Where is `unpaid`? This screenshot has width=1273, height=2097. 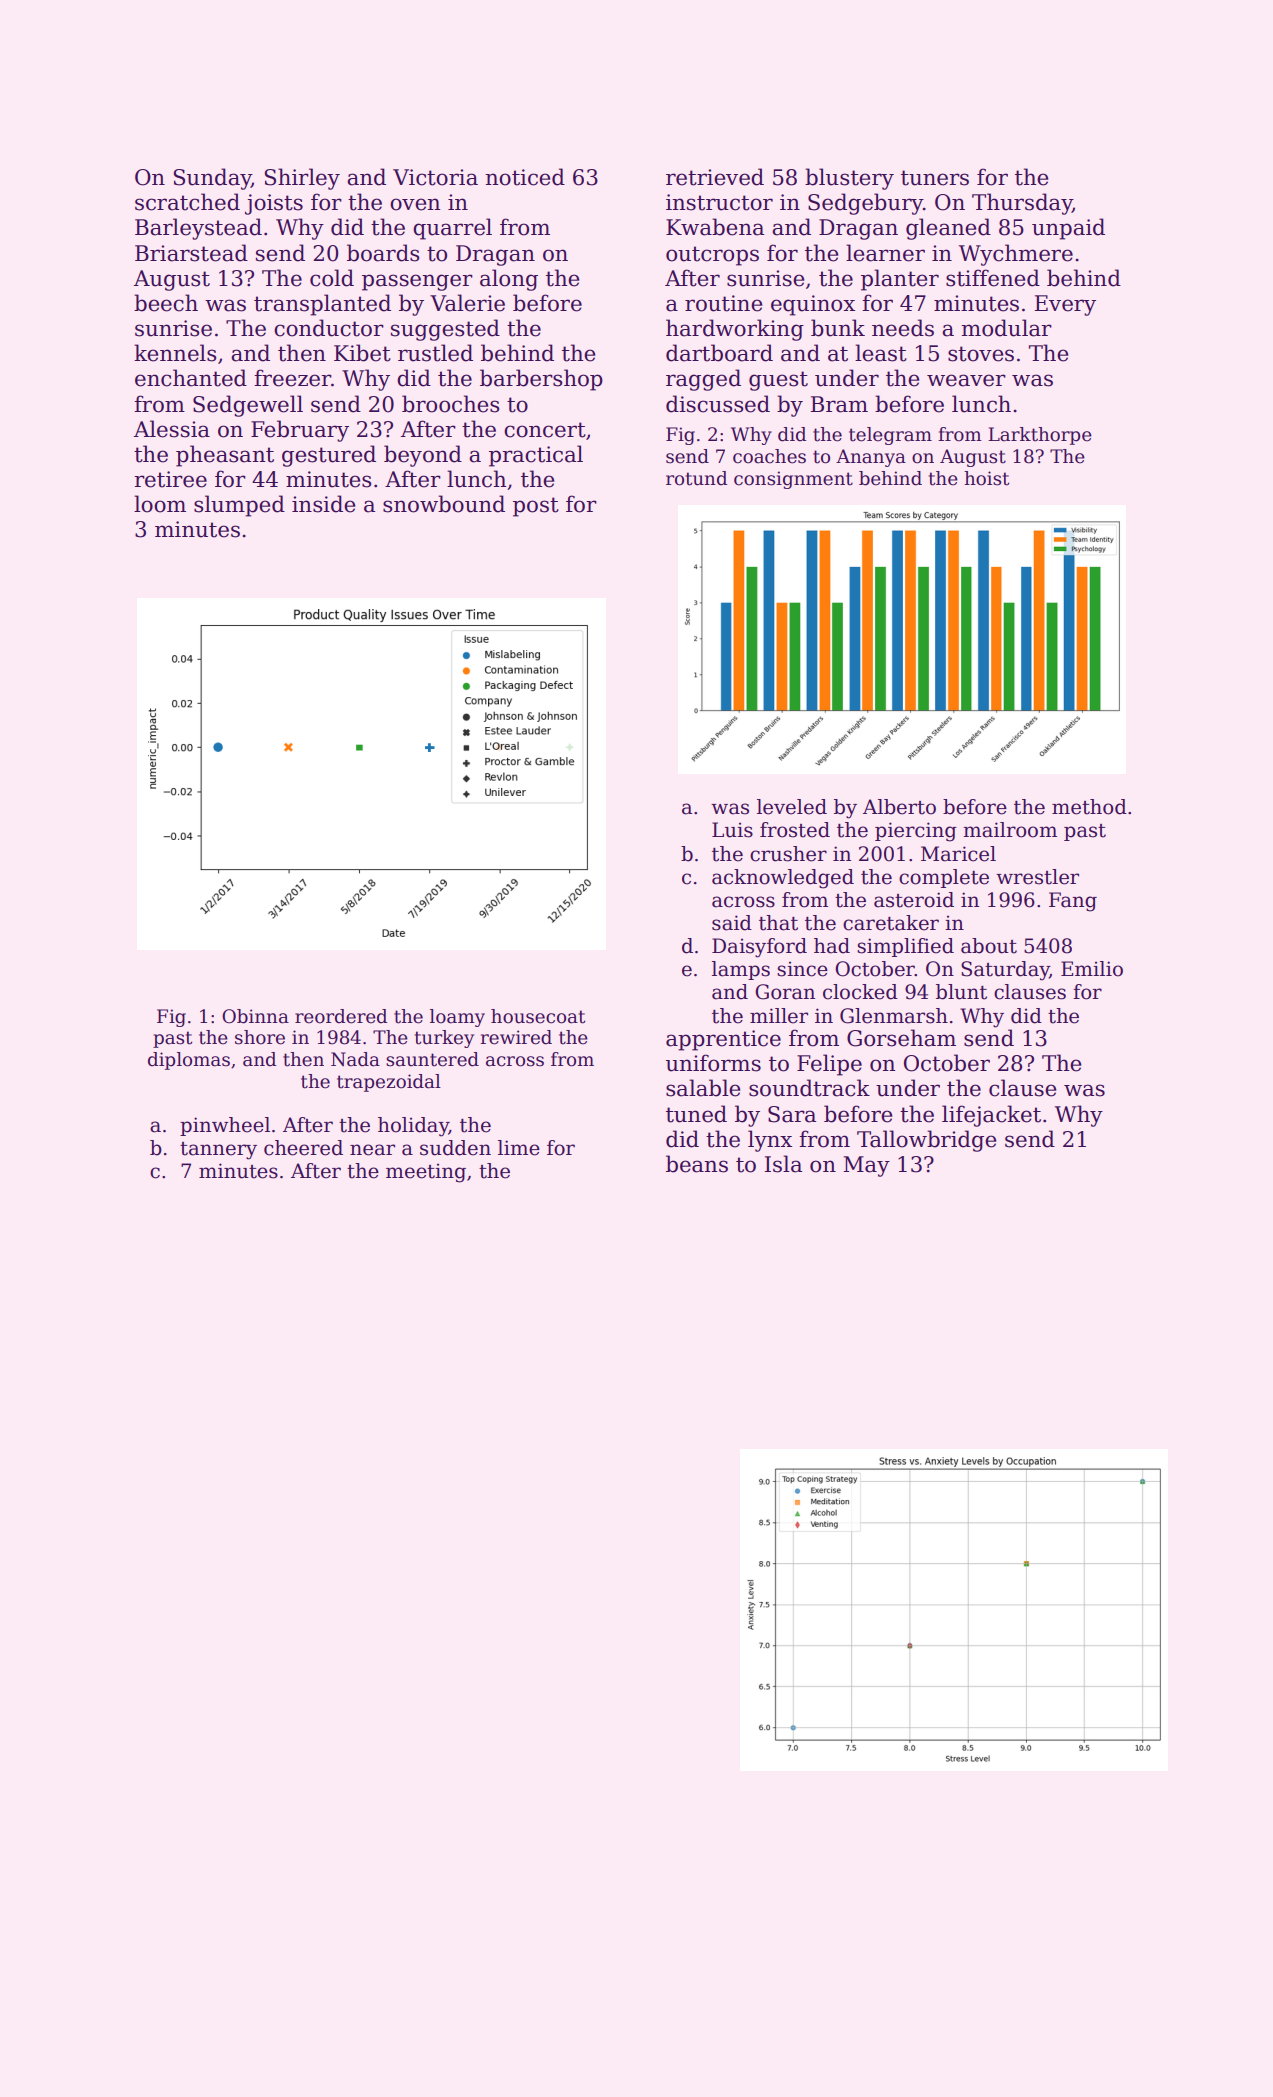
unpaid is located at coordinates (1068, 229).
